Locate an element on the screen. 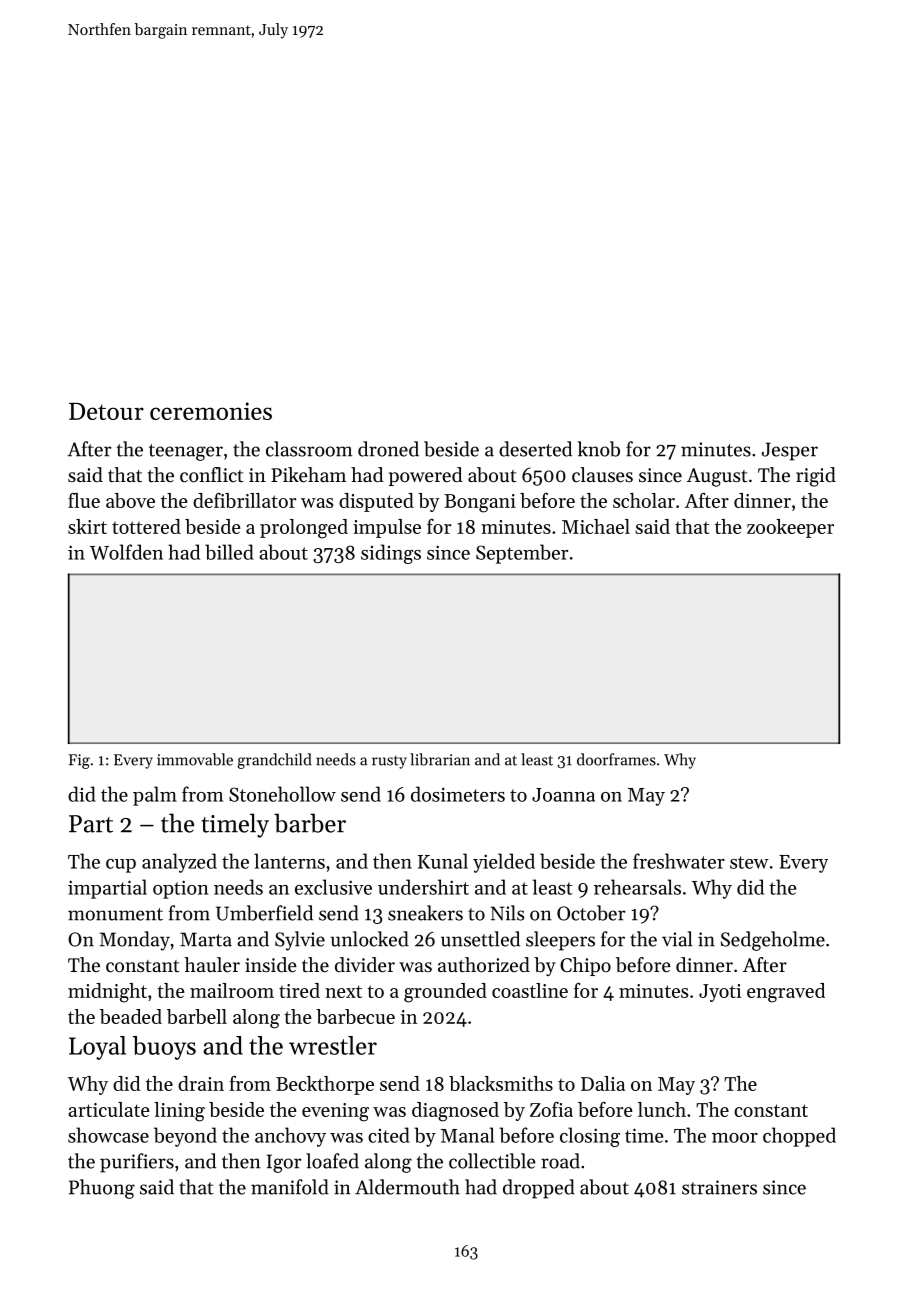 The image size is (908, 1316). doorframes is located at coordinates (616, 759).
